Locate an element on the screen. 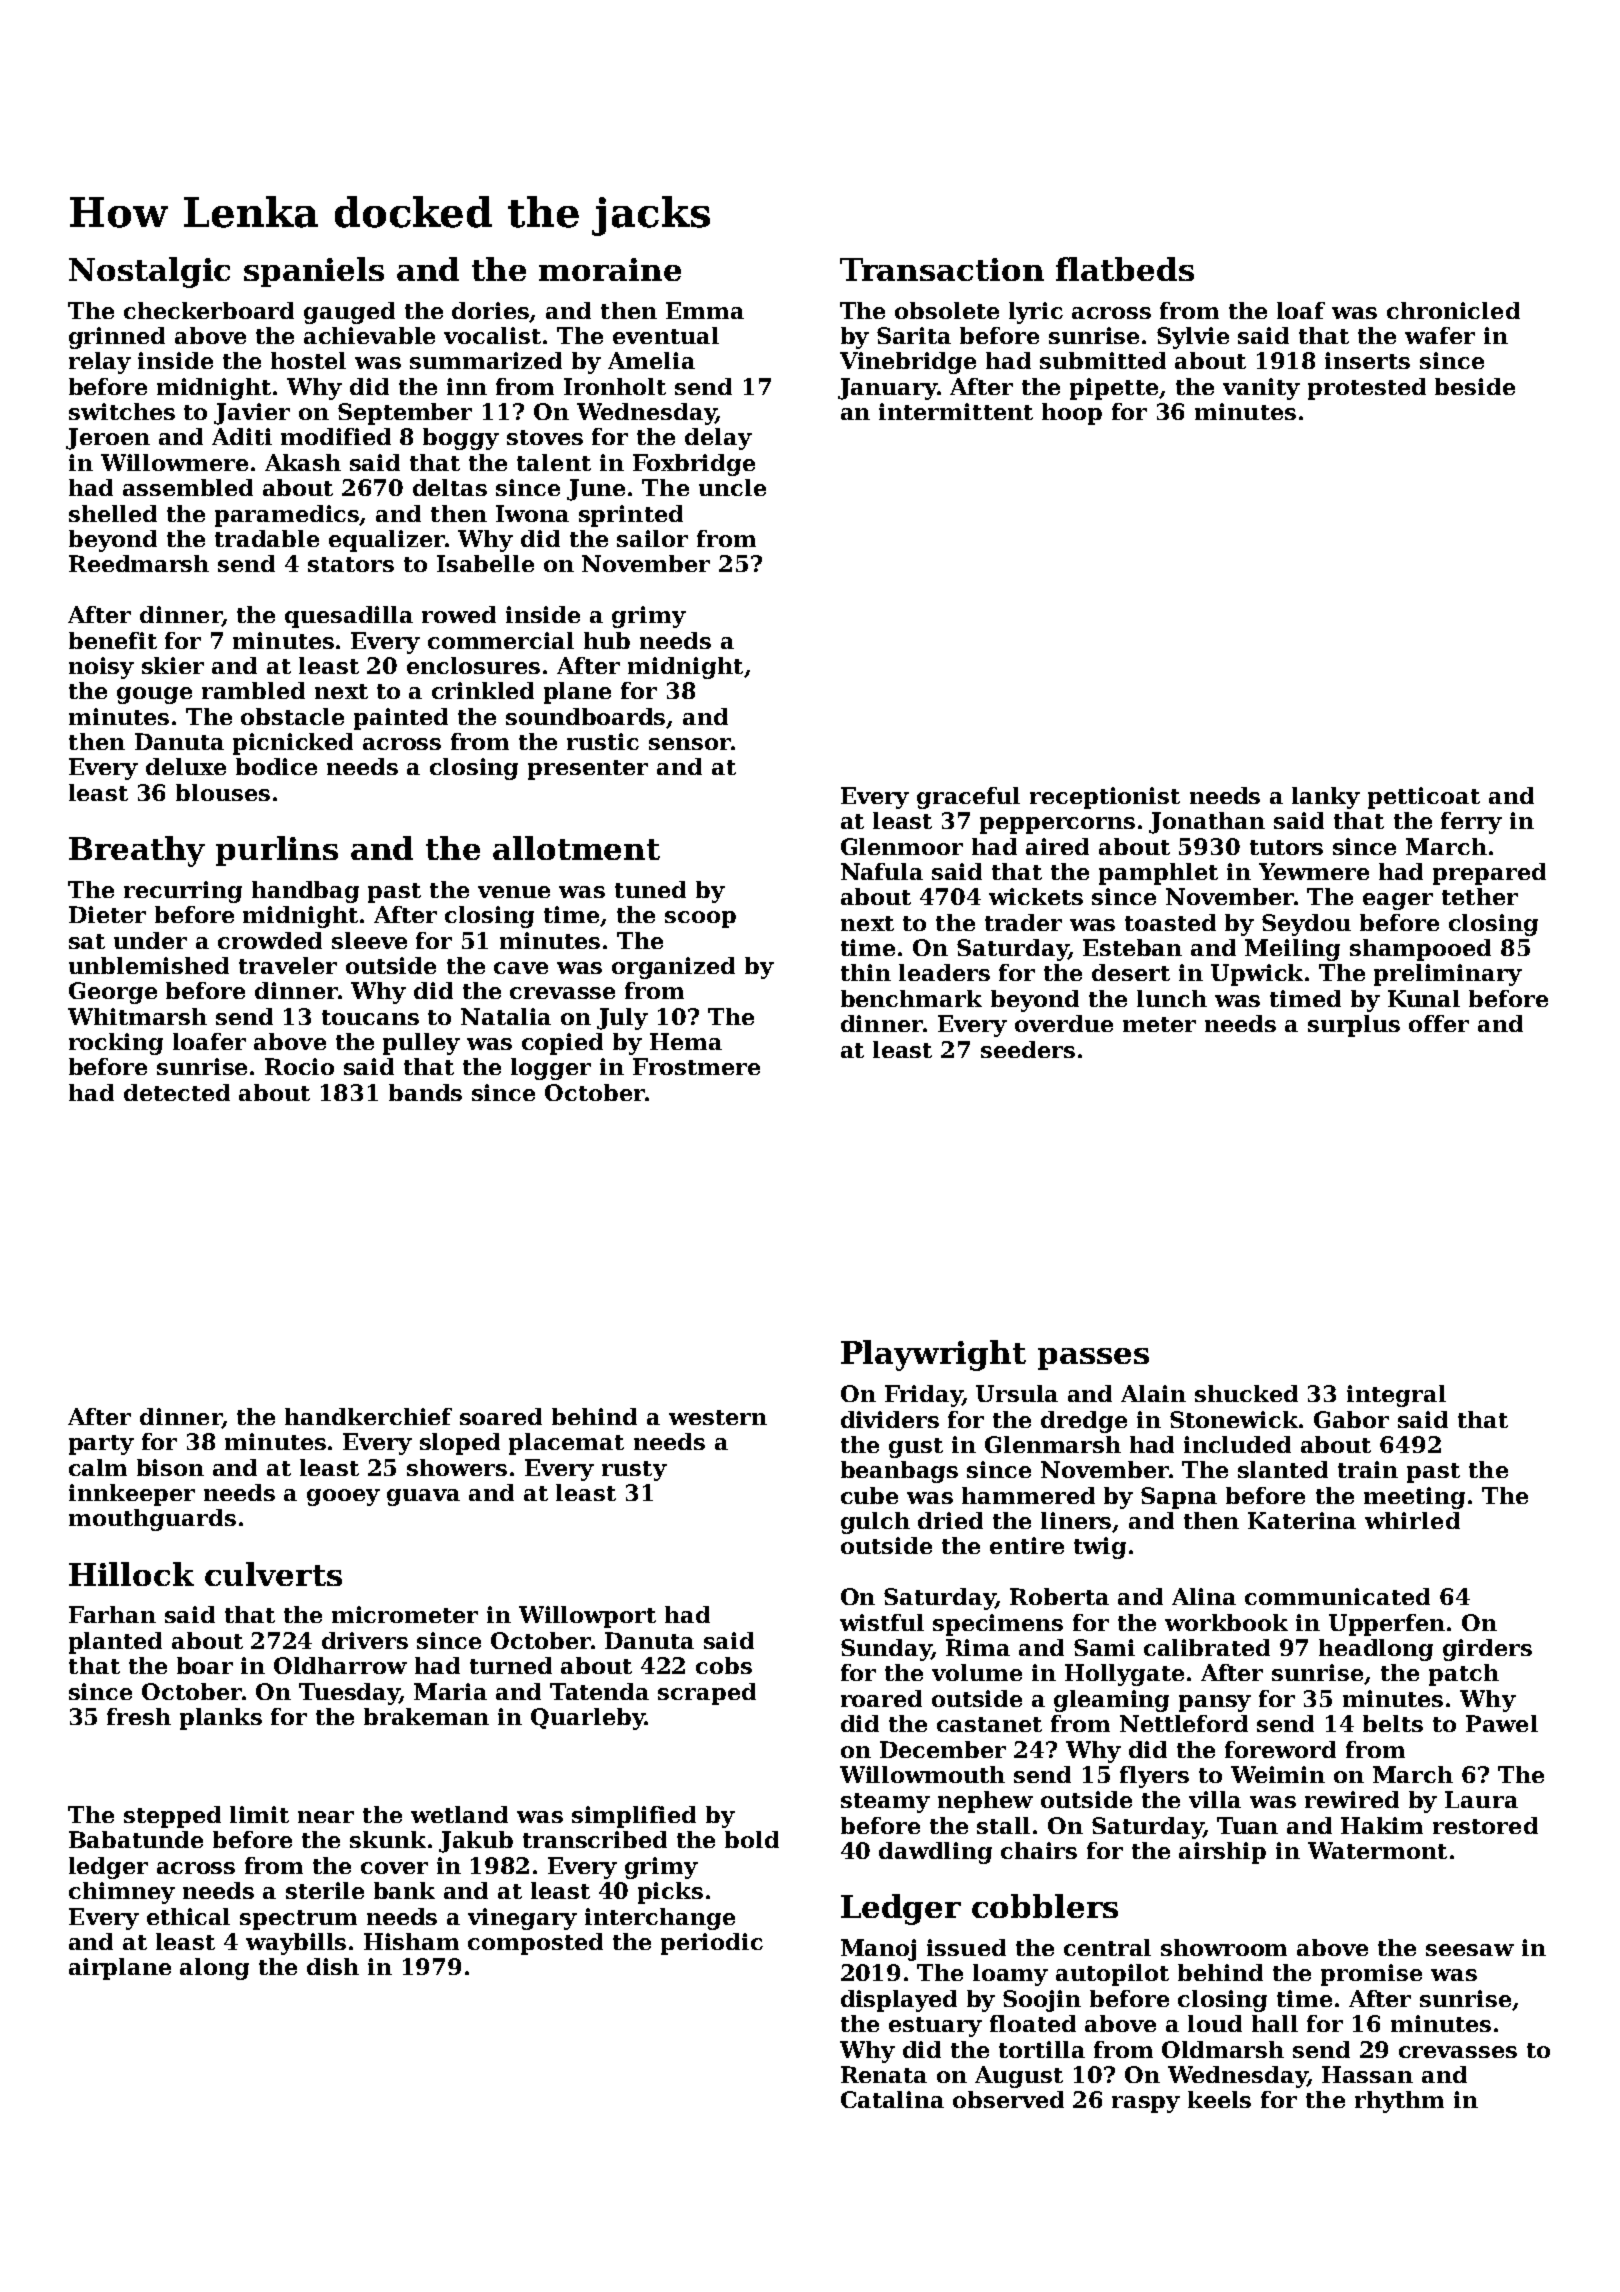 Image resolution: width=1620 pixels, height=2292 pixels. purlins is located at coordinates (277, 851).
